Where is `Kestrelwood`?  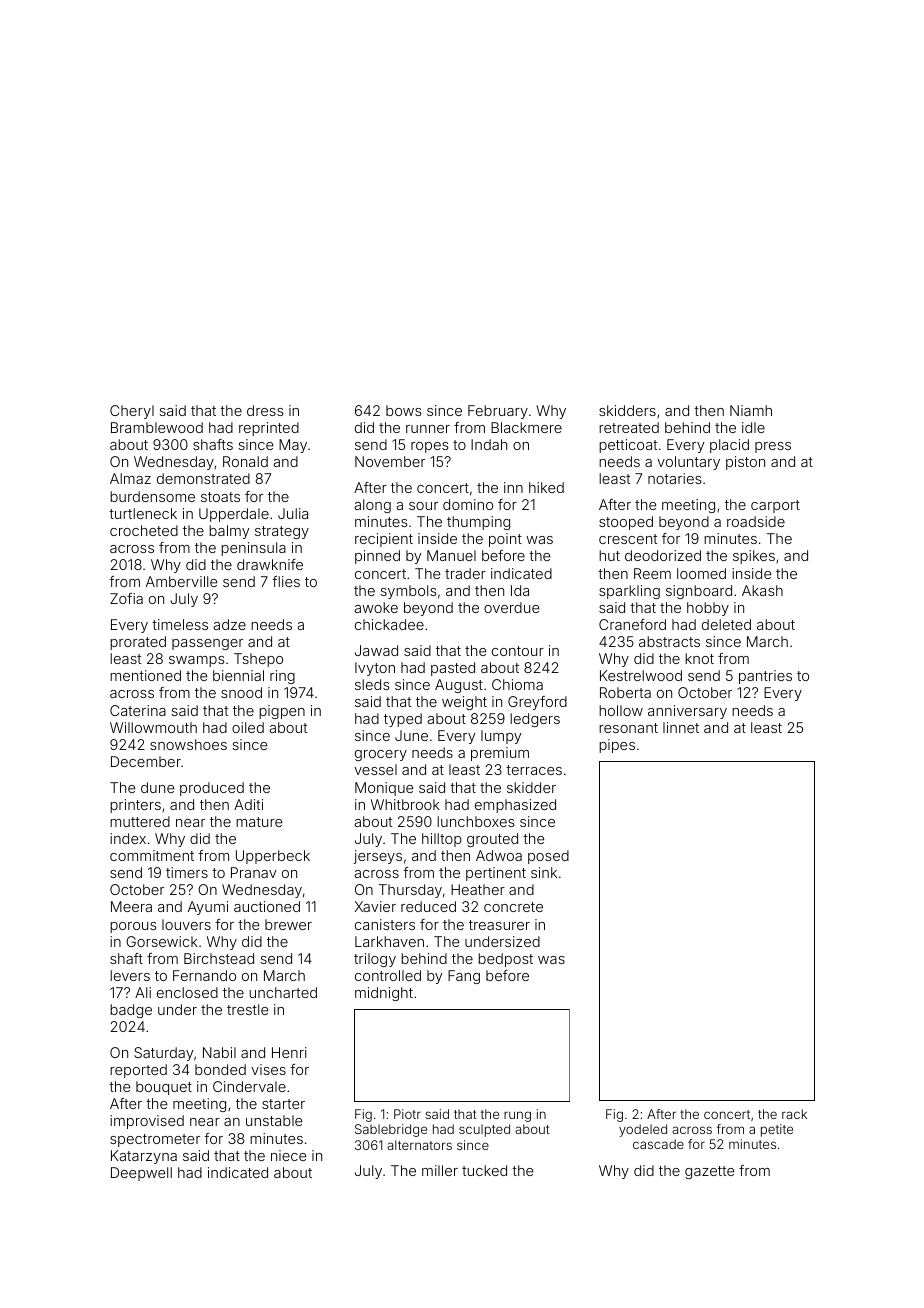
Kestrelwood is located at coordinates (641, 675).
